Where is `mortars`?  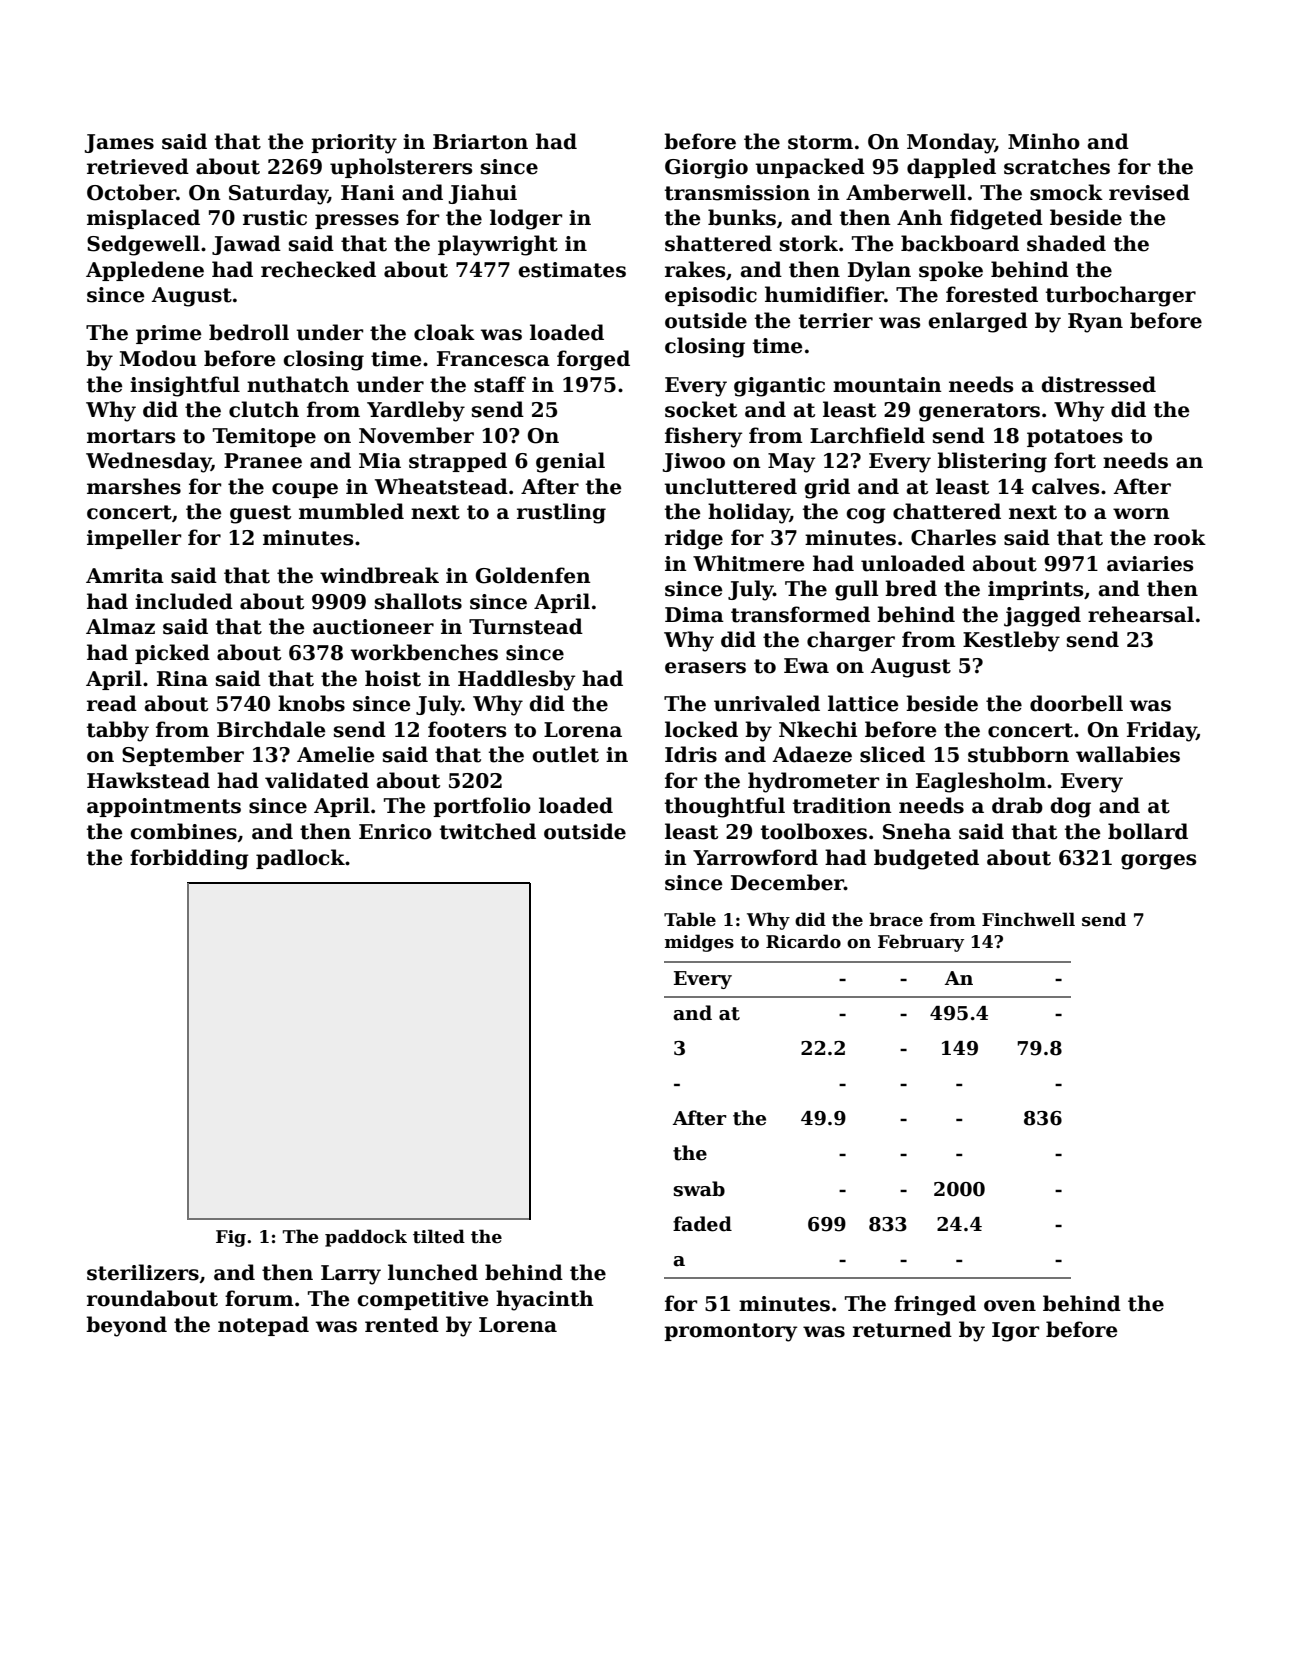
mortars is located at coordinates (131, 436).
